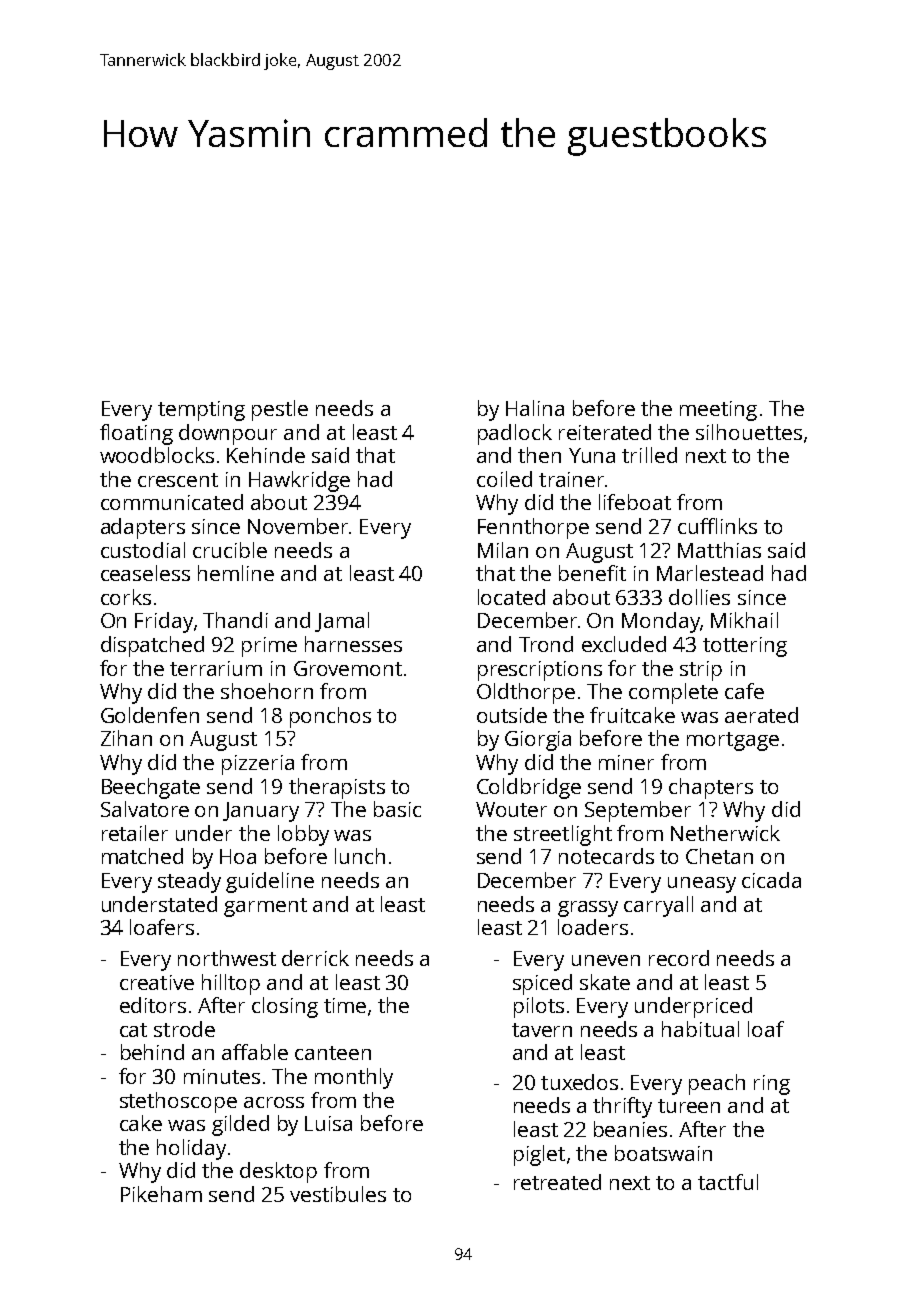 The width and height of the screenshot is (908, 1316). What do you see at coordinates (718, 411) in the screenshot?
I see `meeting` at bounding box center [718, 411].
